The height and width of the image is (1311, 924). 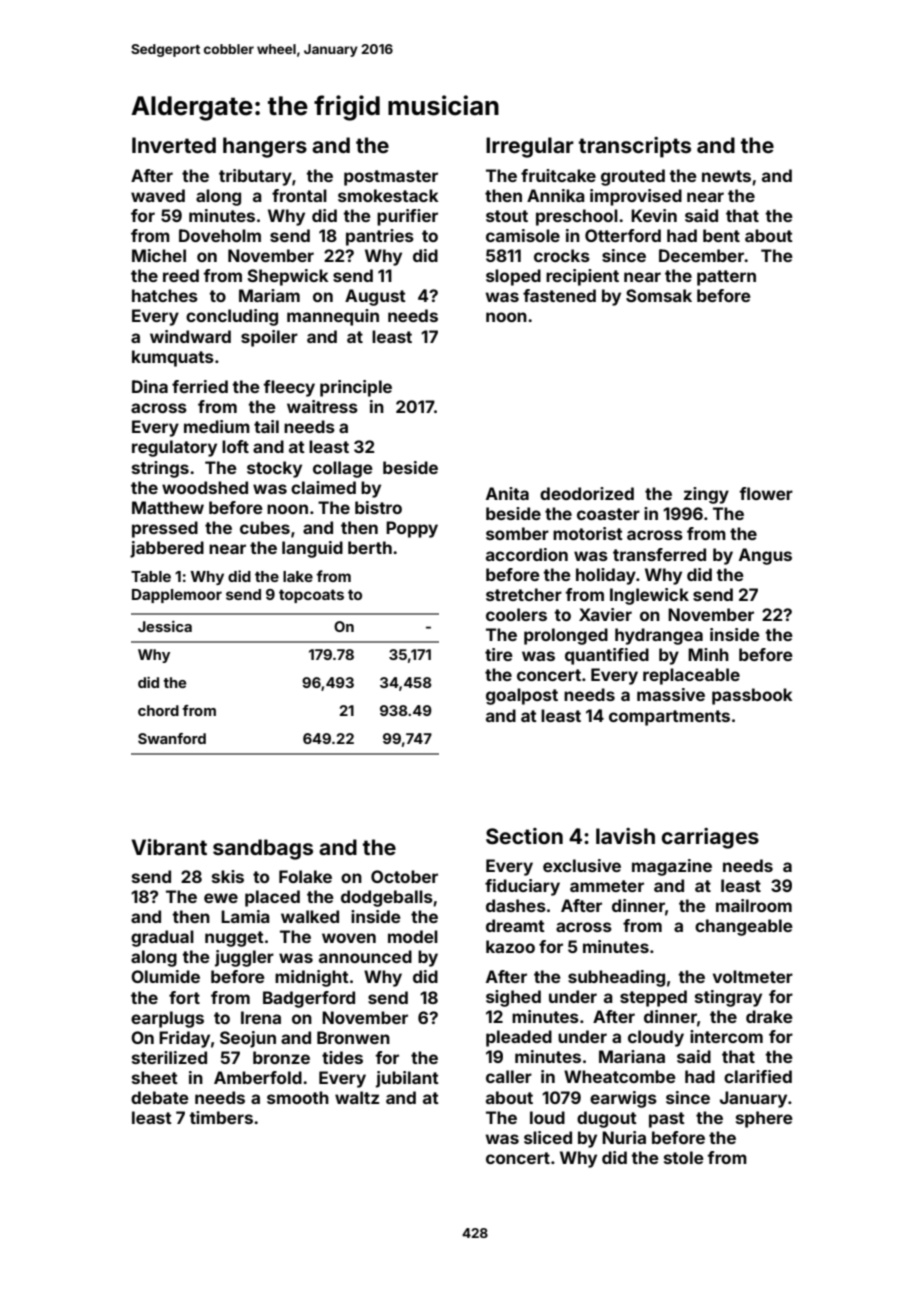 What do you see at coordinates (172, 738) in the image?
I see `Swanford` at bounding box center [172, 738].
